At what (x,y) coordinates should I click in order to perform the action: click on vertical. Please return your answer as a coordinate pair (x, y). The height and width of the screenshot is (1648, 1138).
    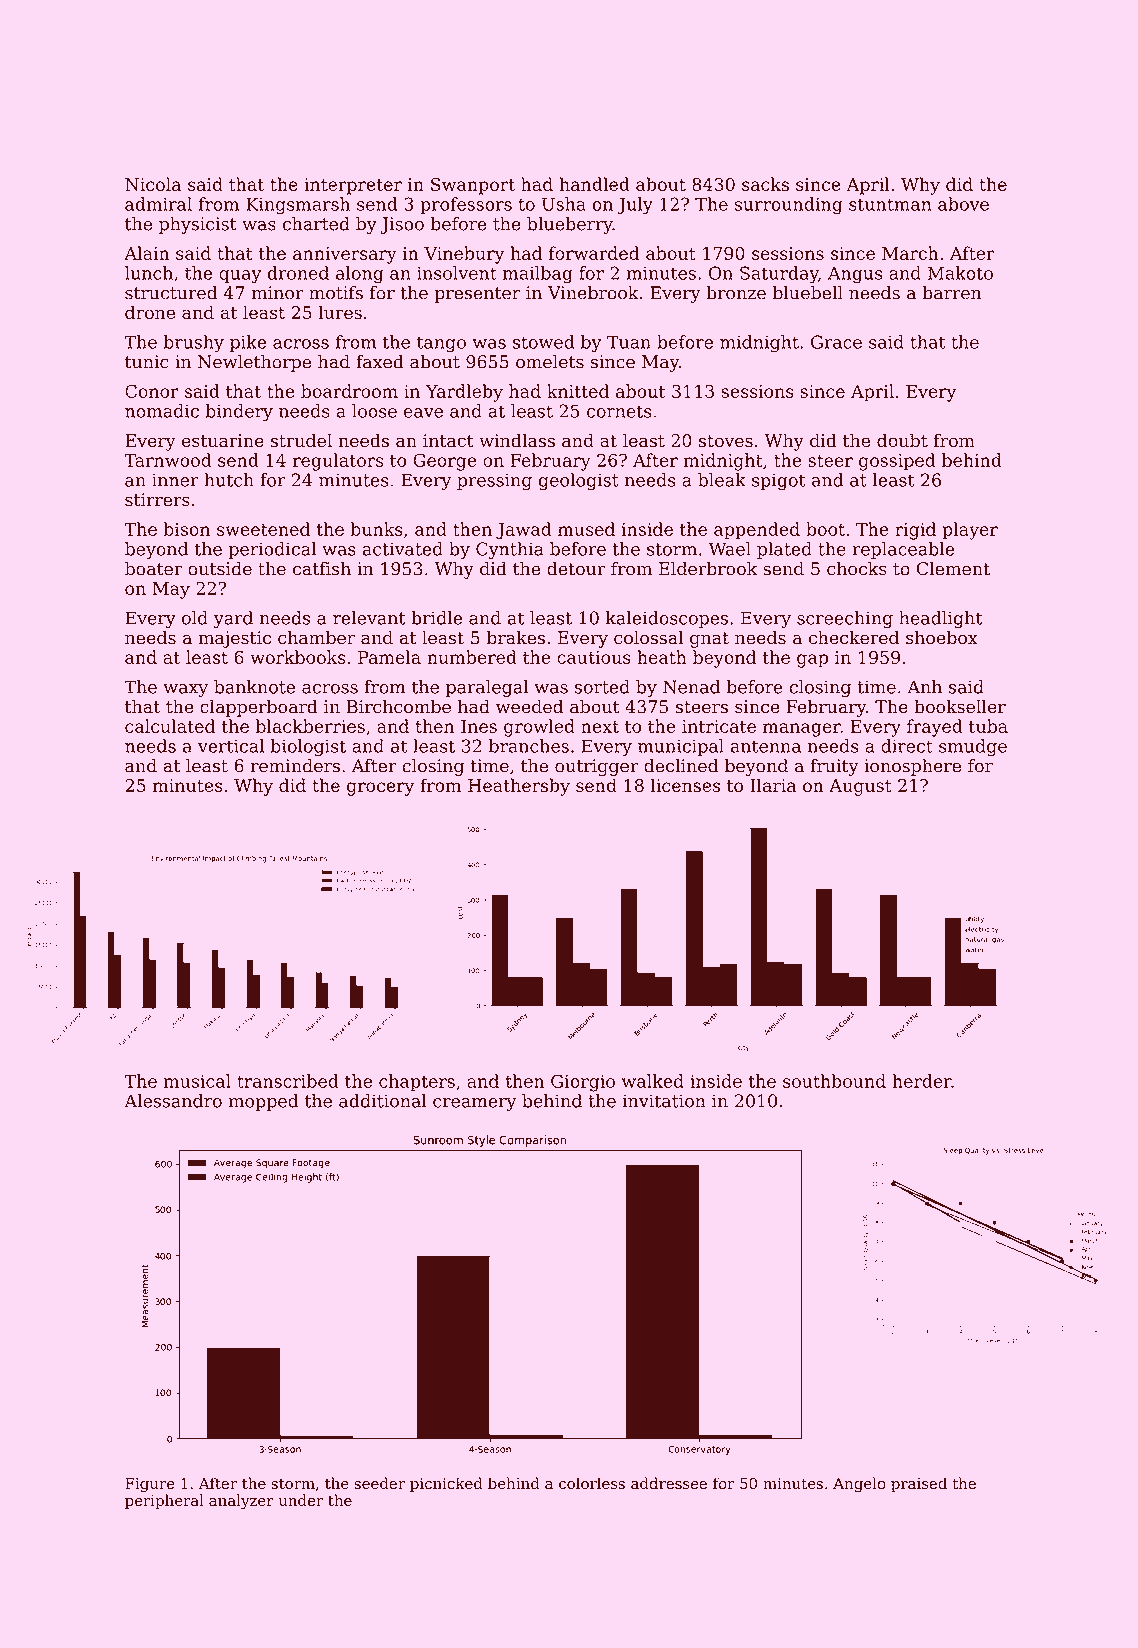
    Looking at the image, I should click on (231, 746).
